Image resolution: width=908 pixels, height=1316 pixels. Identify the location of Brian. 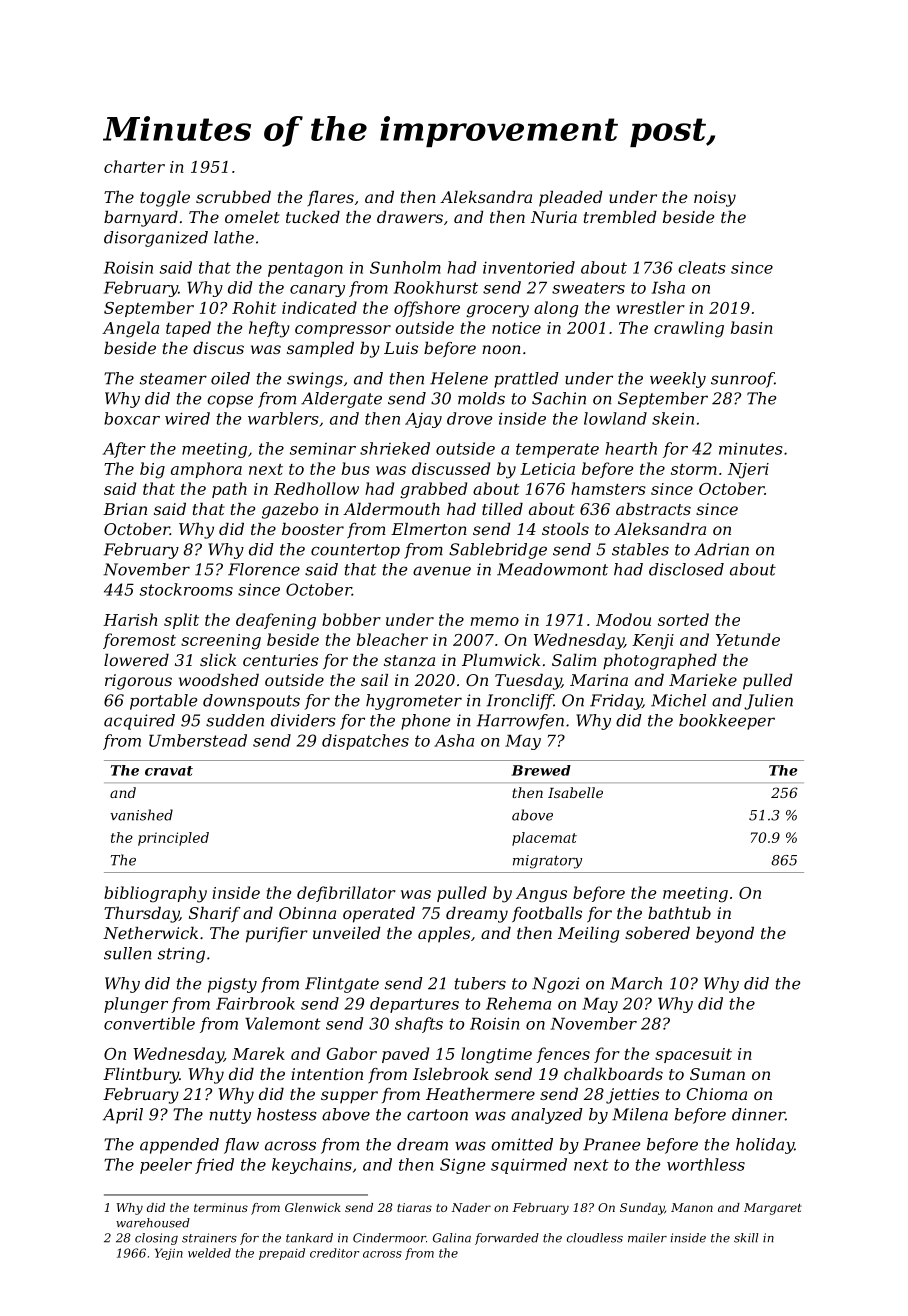
(125, 509).
